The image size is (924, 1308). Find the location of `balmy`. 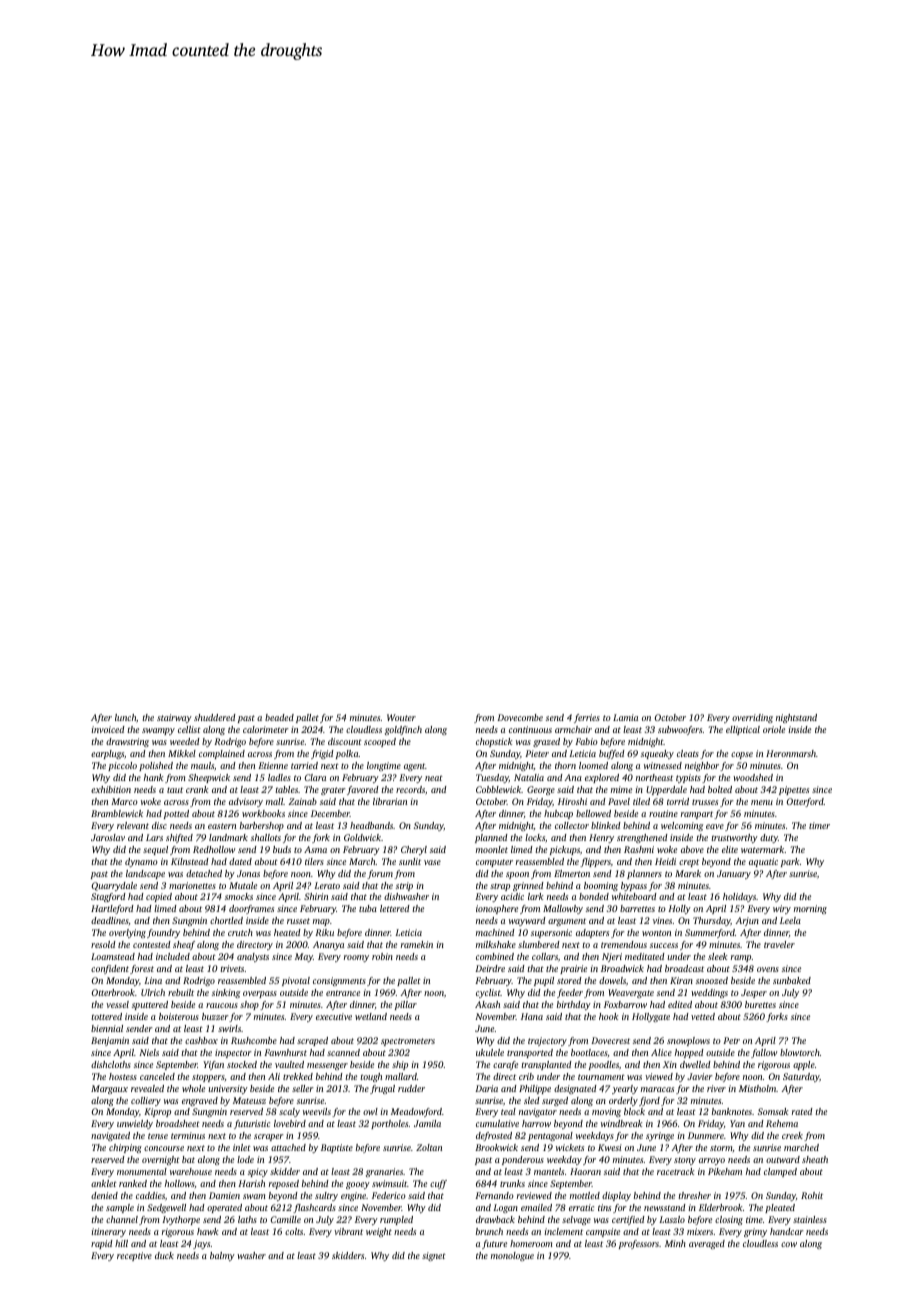

balmy is located at coordinates (222, 1256).
